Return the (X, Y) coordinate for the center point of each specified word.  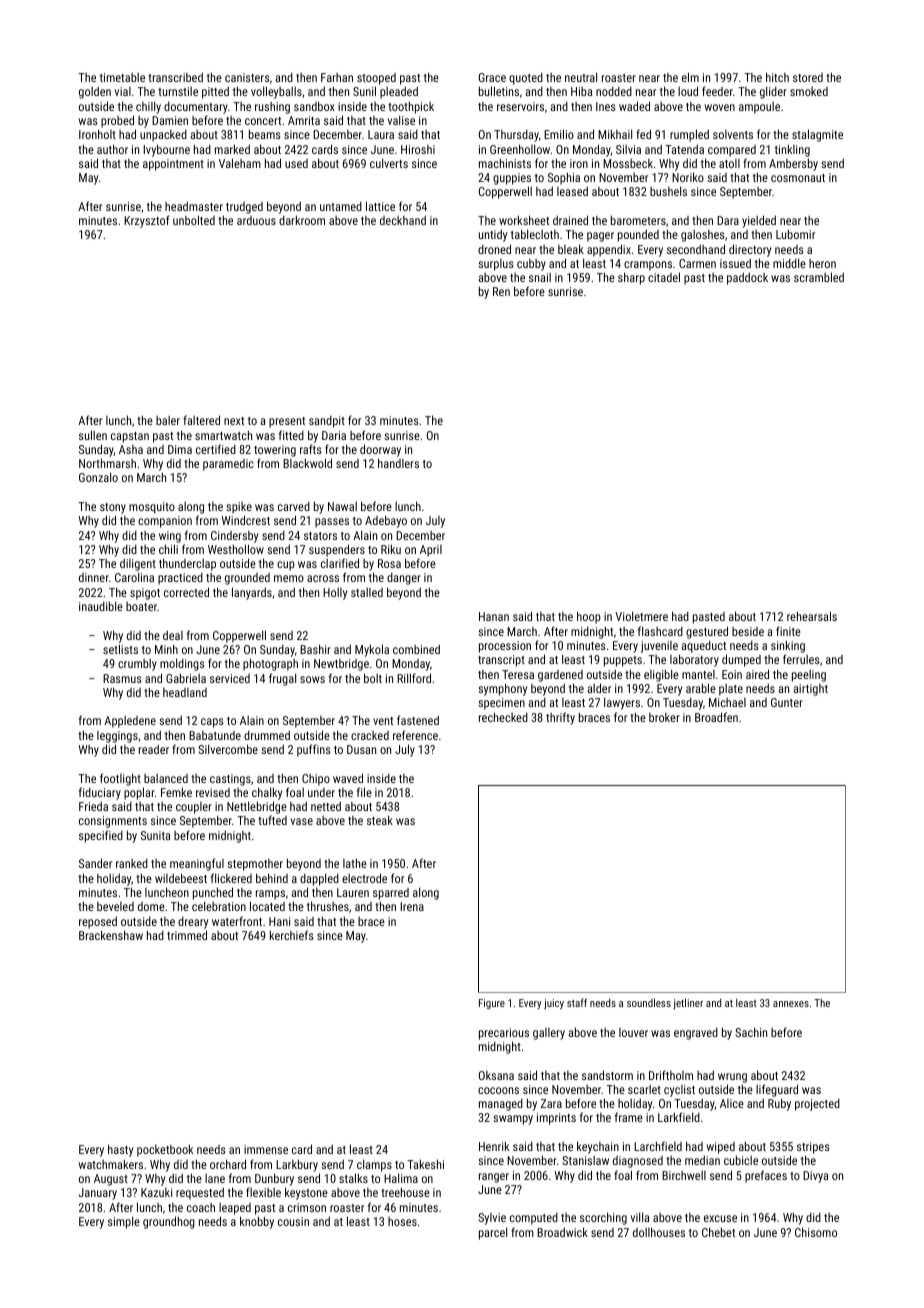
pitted (215, 92)
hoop (589, 617)
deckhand (403, 220)
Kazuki (156, 1192)
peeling (809, 676)
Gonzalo (98, 477)
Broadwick (562, 1232)
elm (690, 77)
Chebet (718, 1232)
